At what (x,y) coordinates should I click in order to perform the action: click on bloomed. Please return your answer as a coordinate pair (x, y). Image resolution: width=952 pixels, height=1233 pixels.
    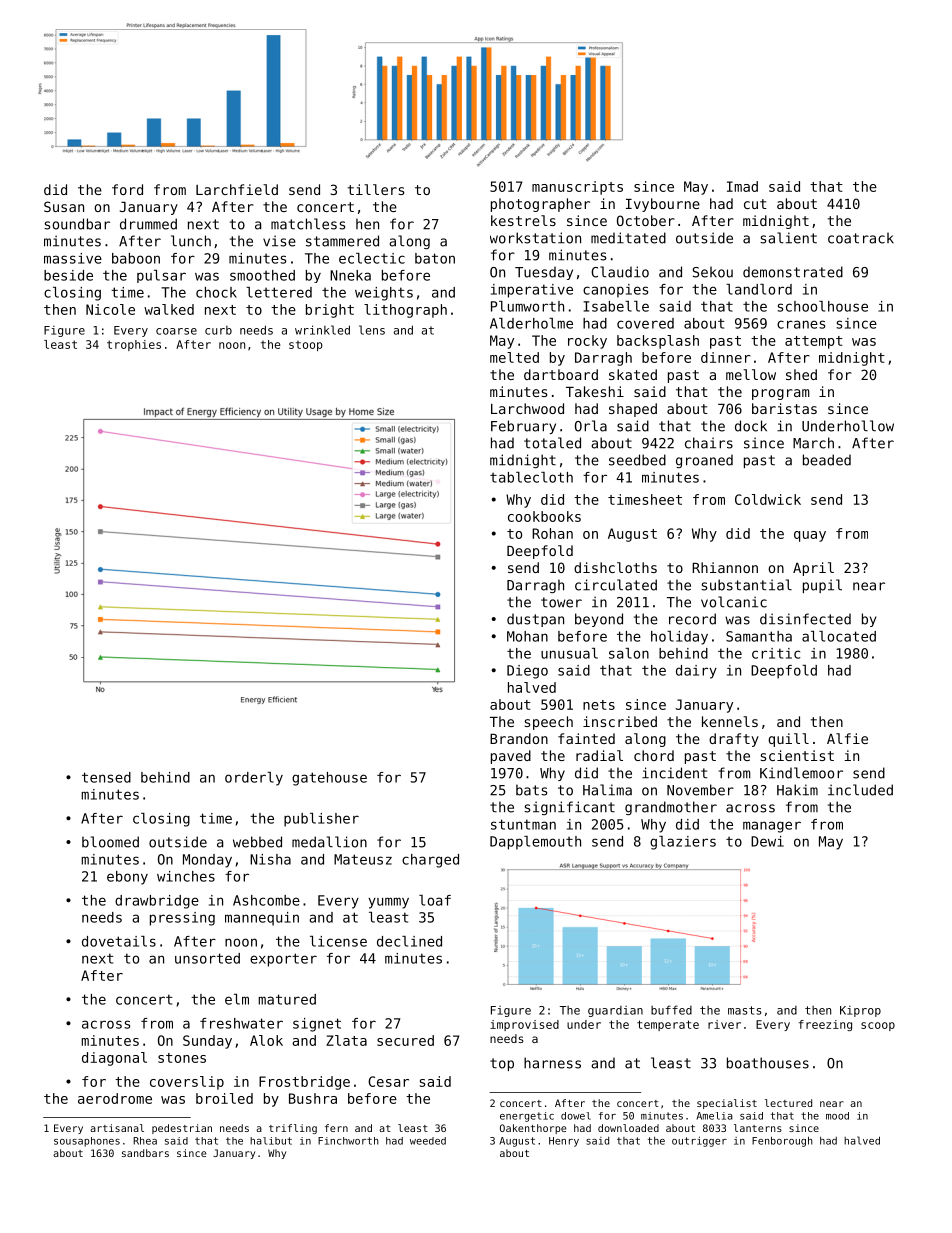
    Looking at the image, I should click on (110, 842).
